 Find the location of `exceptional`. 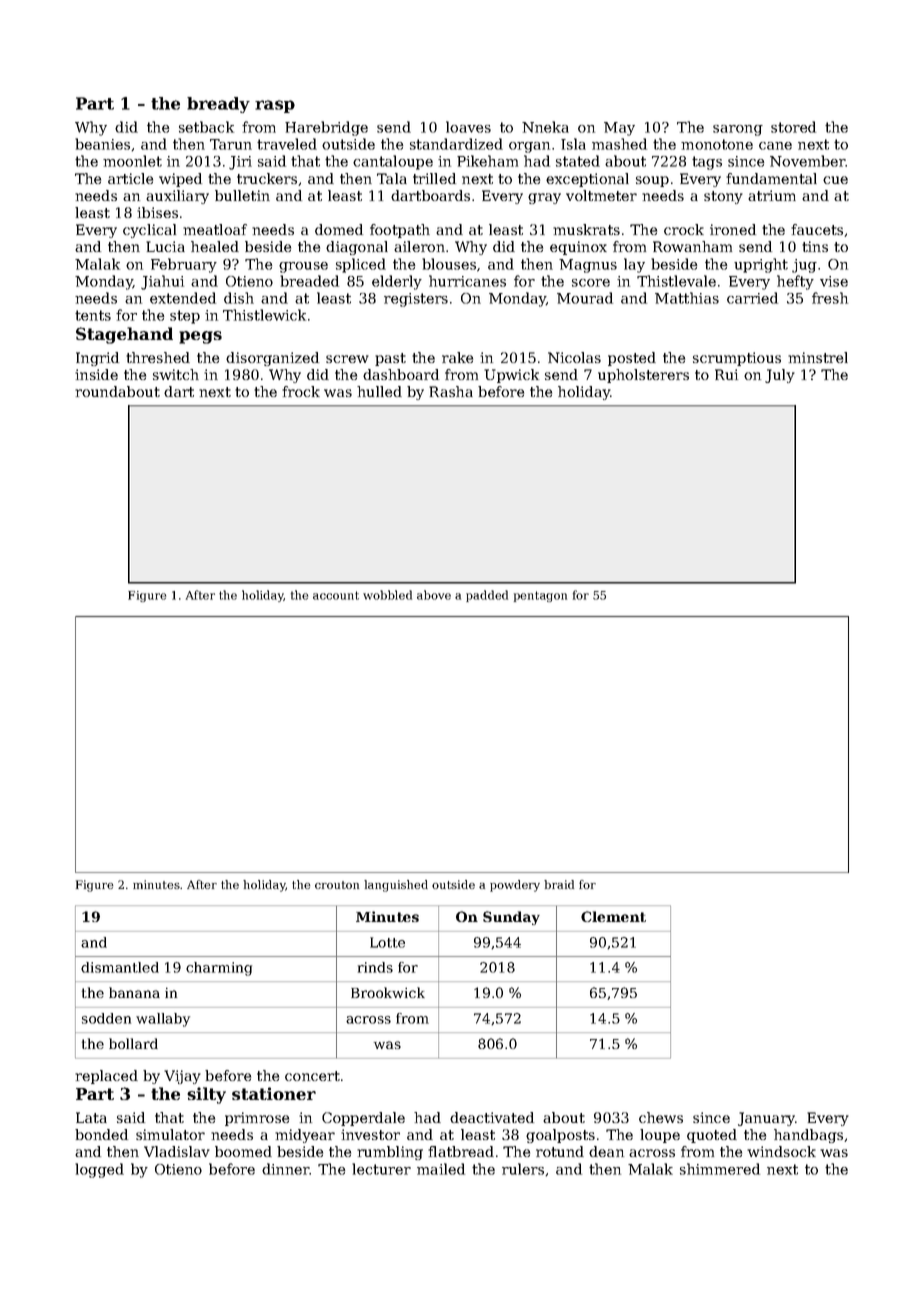

exceptional is located at coordinates (587, 180).
